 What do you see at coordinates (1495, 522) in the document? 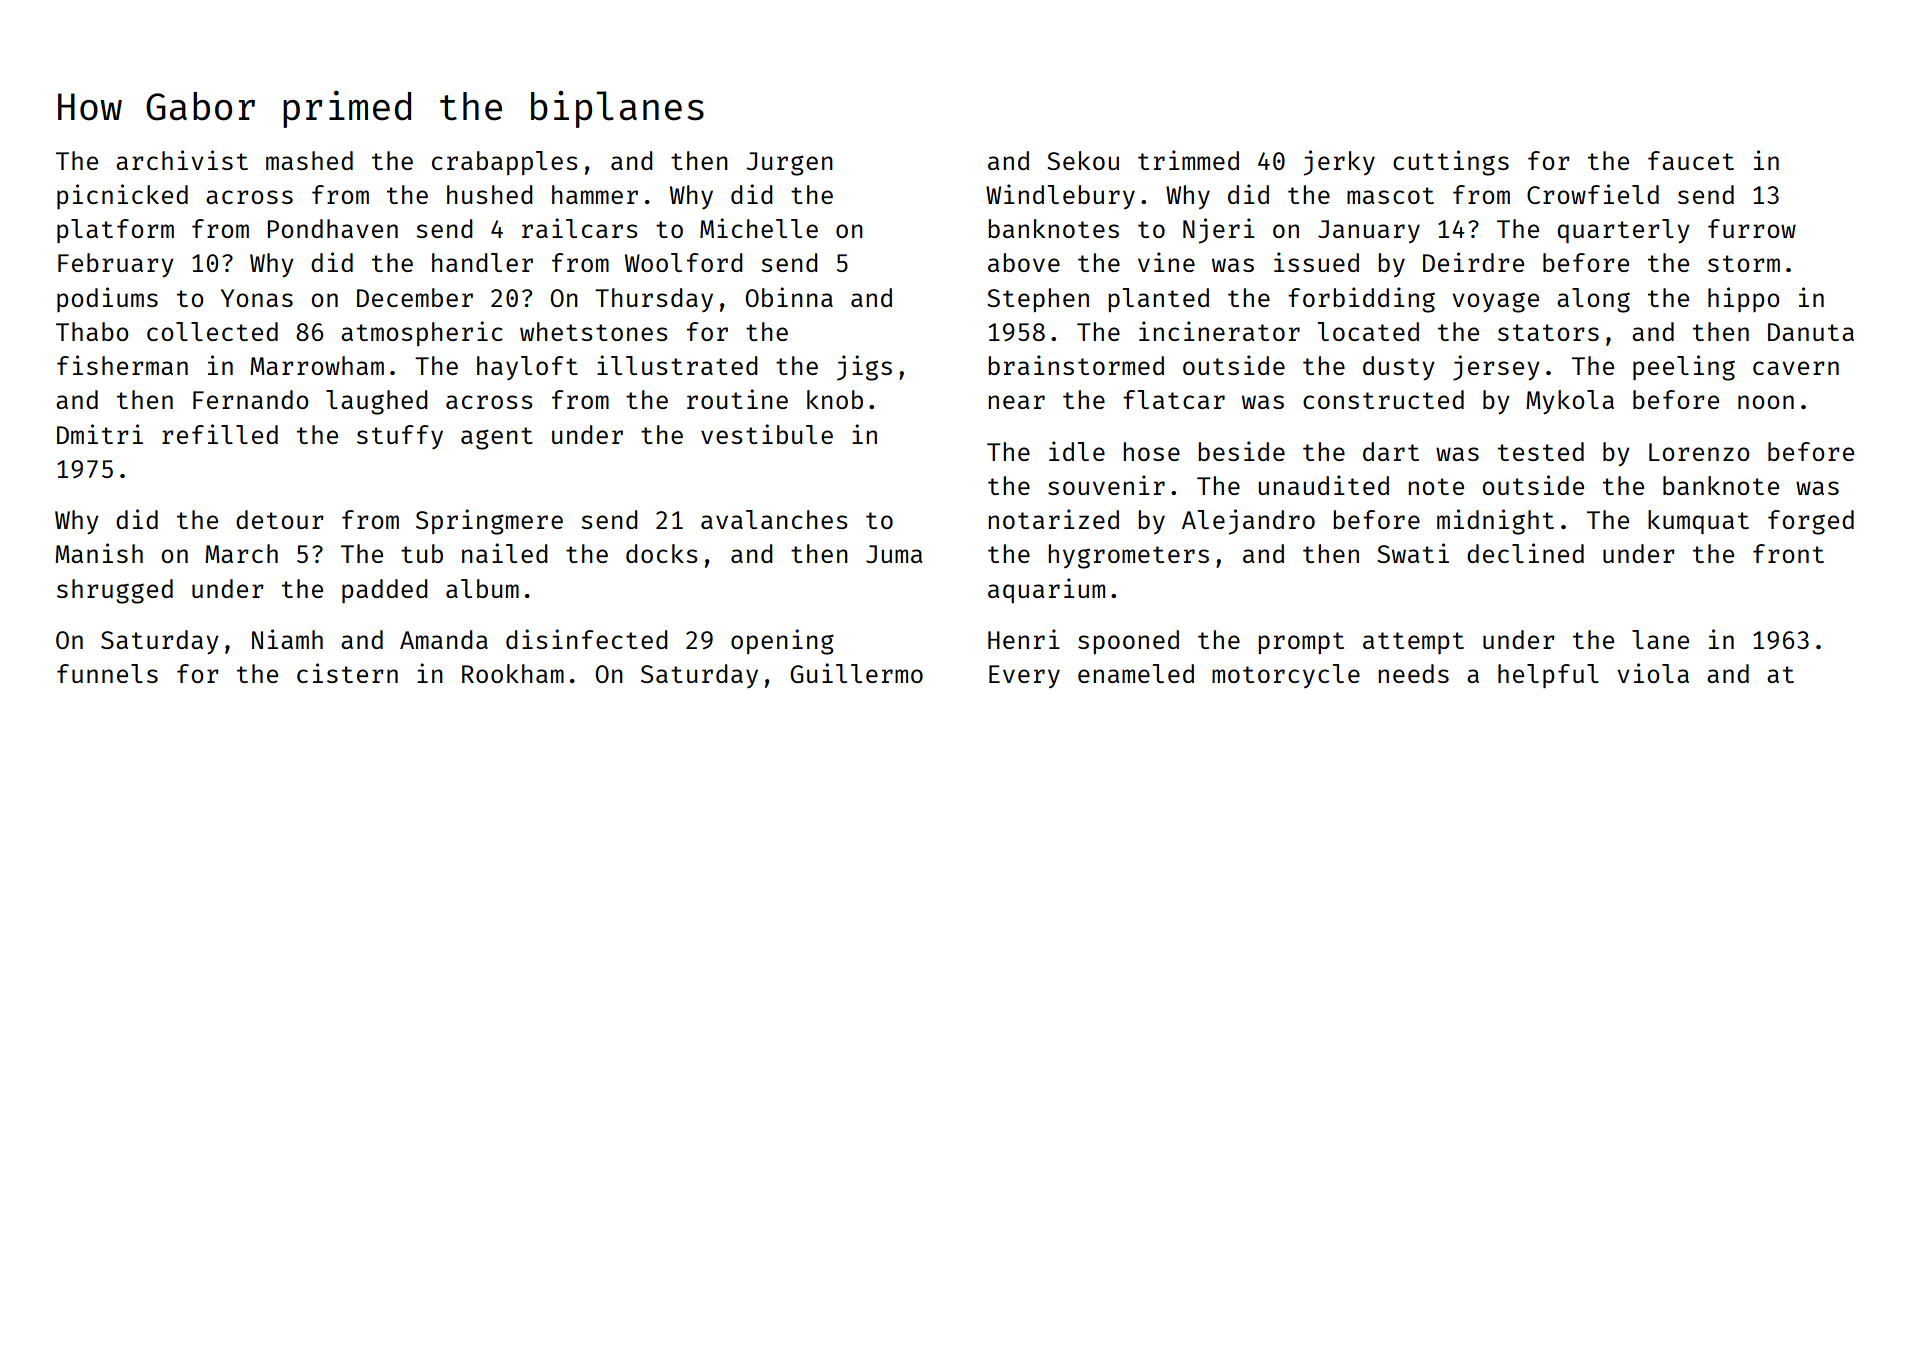
I see `midnight` at bounding box center [1495, 522].
